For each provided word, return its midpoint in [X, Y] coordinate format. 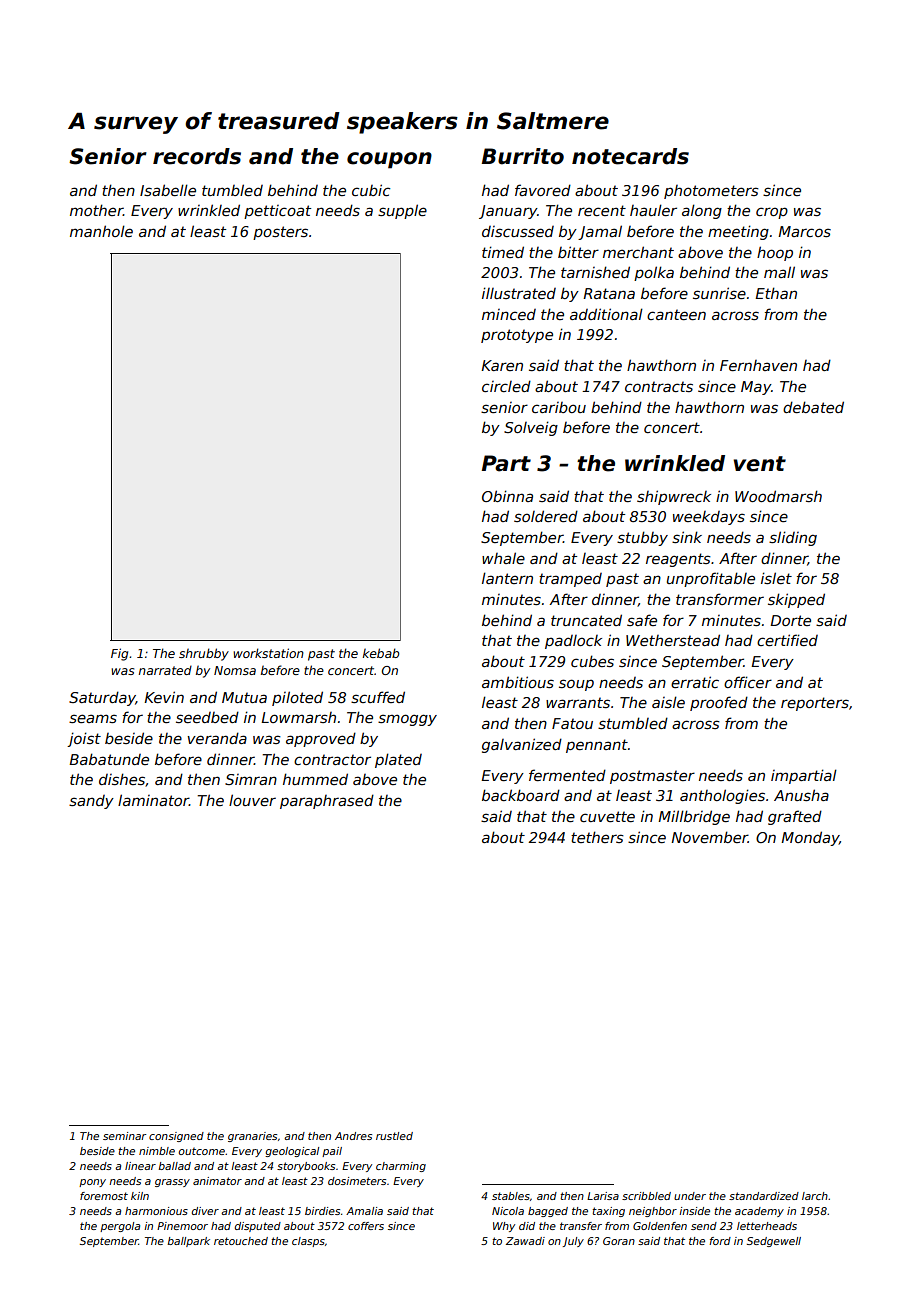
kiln [140, 1196]
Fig [119, 654]
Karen [502, 365]
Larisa [603, 1196]
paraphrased [327, 801]
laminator [153, 800]
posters [280, 233]
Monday [810, 838]
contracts [659, 386]
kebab [381, 653]
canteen [676, 314]
